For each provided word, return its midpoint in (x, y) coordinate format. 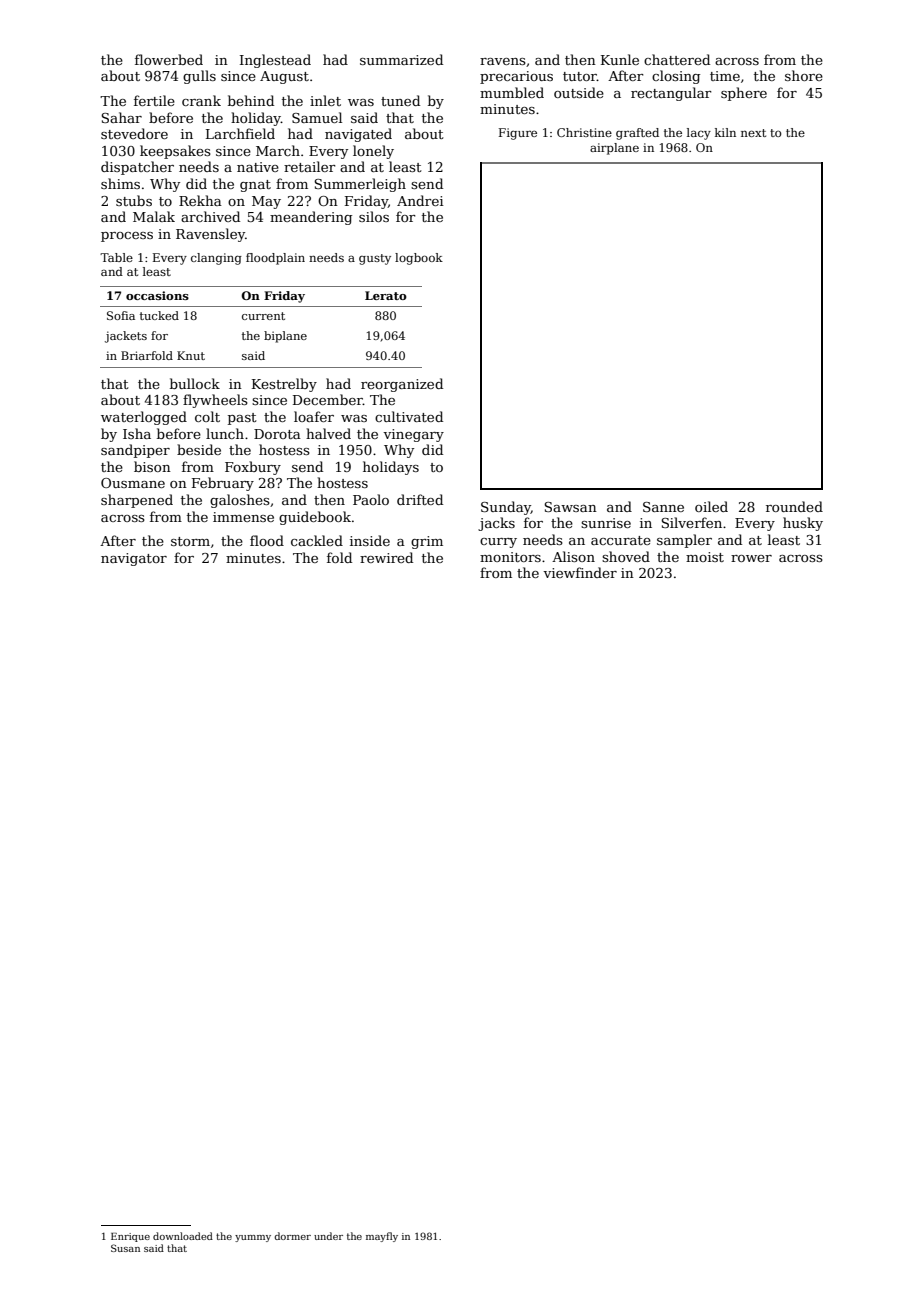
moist (705, 557)
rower (751, 558)
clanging (216, 259)
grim (427, 542)
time (725, 76)
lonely (373, 152)
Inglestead (275, 61)
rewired (386, 557)
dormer (292, 1236)
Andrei (420, 200)
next (753, 133)
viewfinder (580, 572)
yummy (253, 1238)
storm (190, 541)
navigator (134, 559)
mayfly (382, 1237)
